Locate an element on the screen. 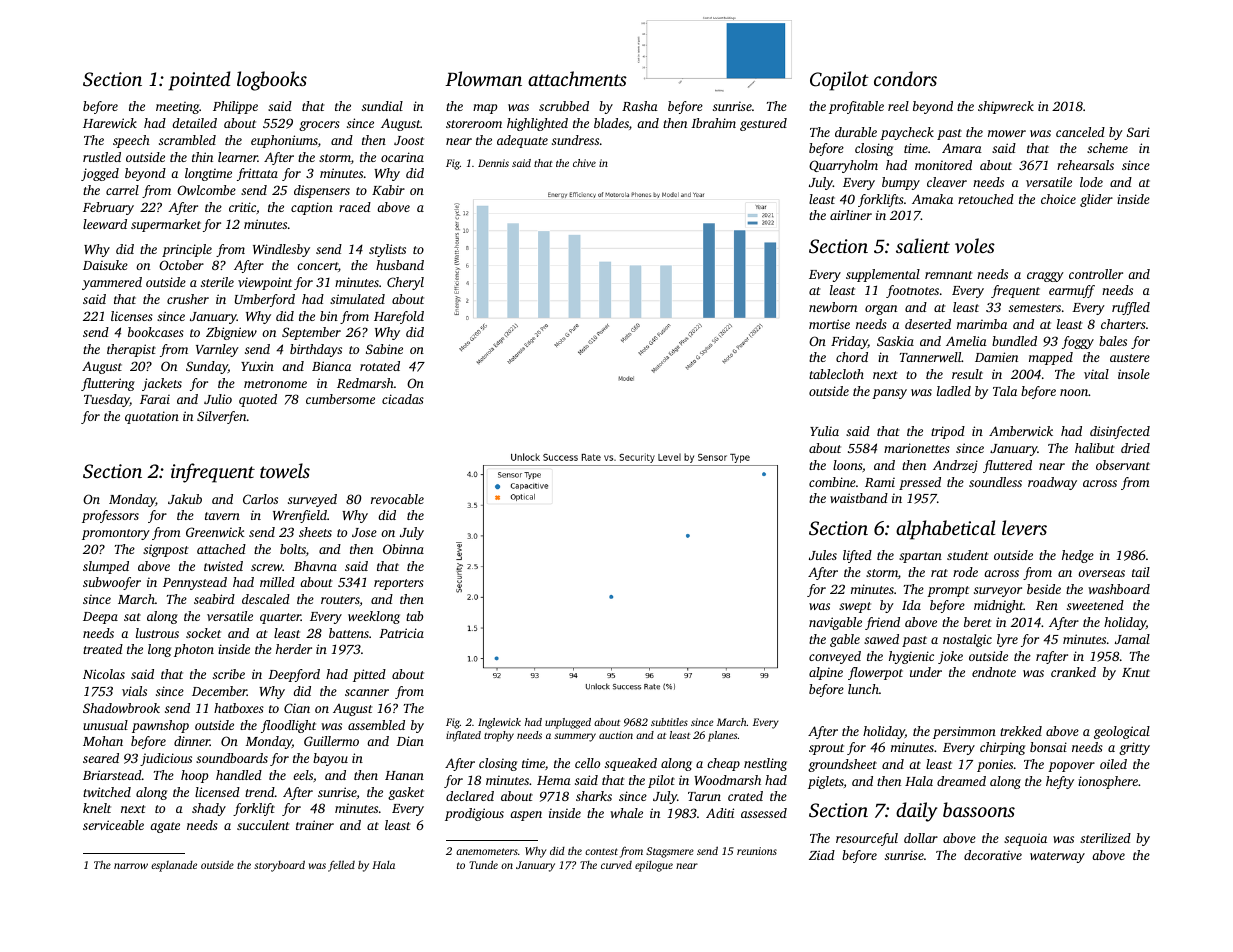  Patricia is located at coordinates (401, 633).
